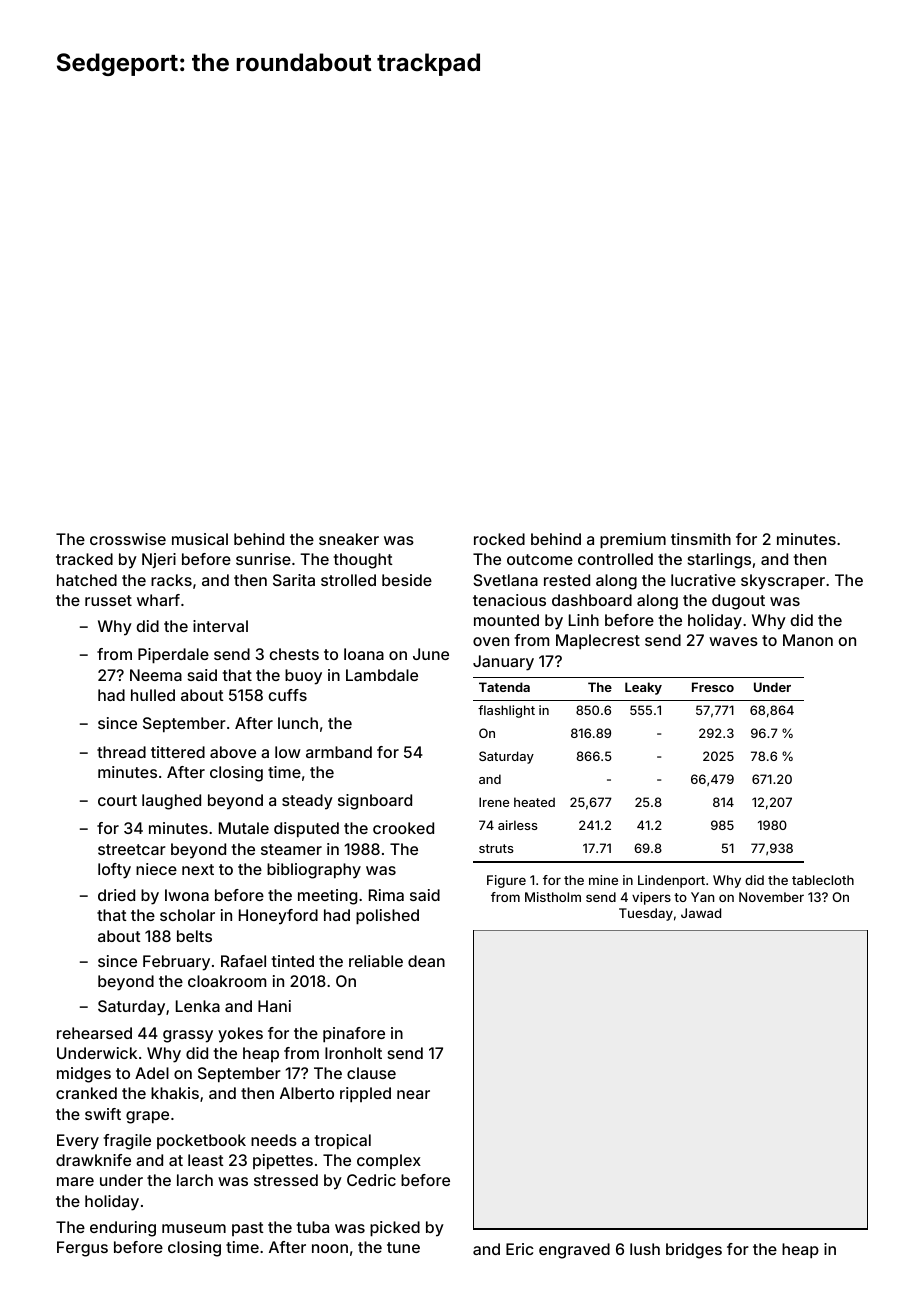 The width and height of the screenshot is (924, 1308). What do you see at coordinates (506, 881) in the screenshot?
I see `Figure` at bounding box center [506, 881].
